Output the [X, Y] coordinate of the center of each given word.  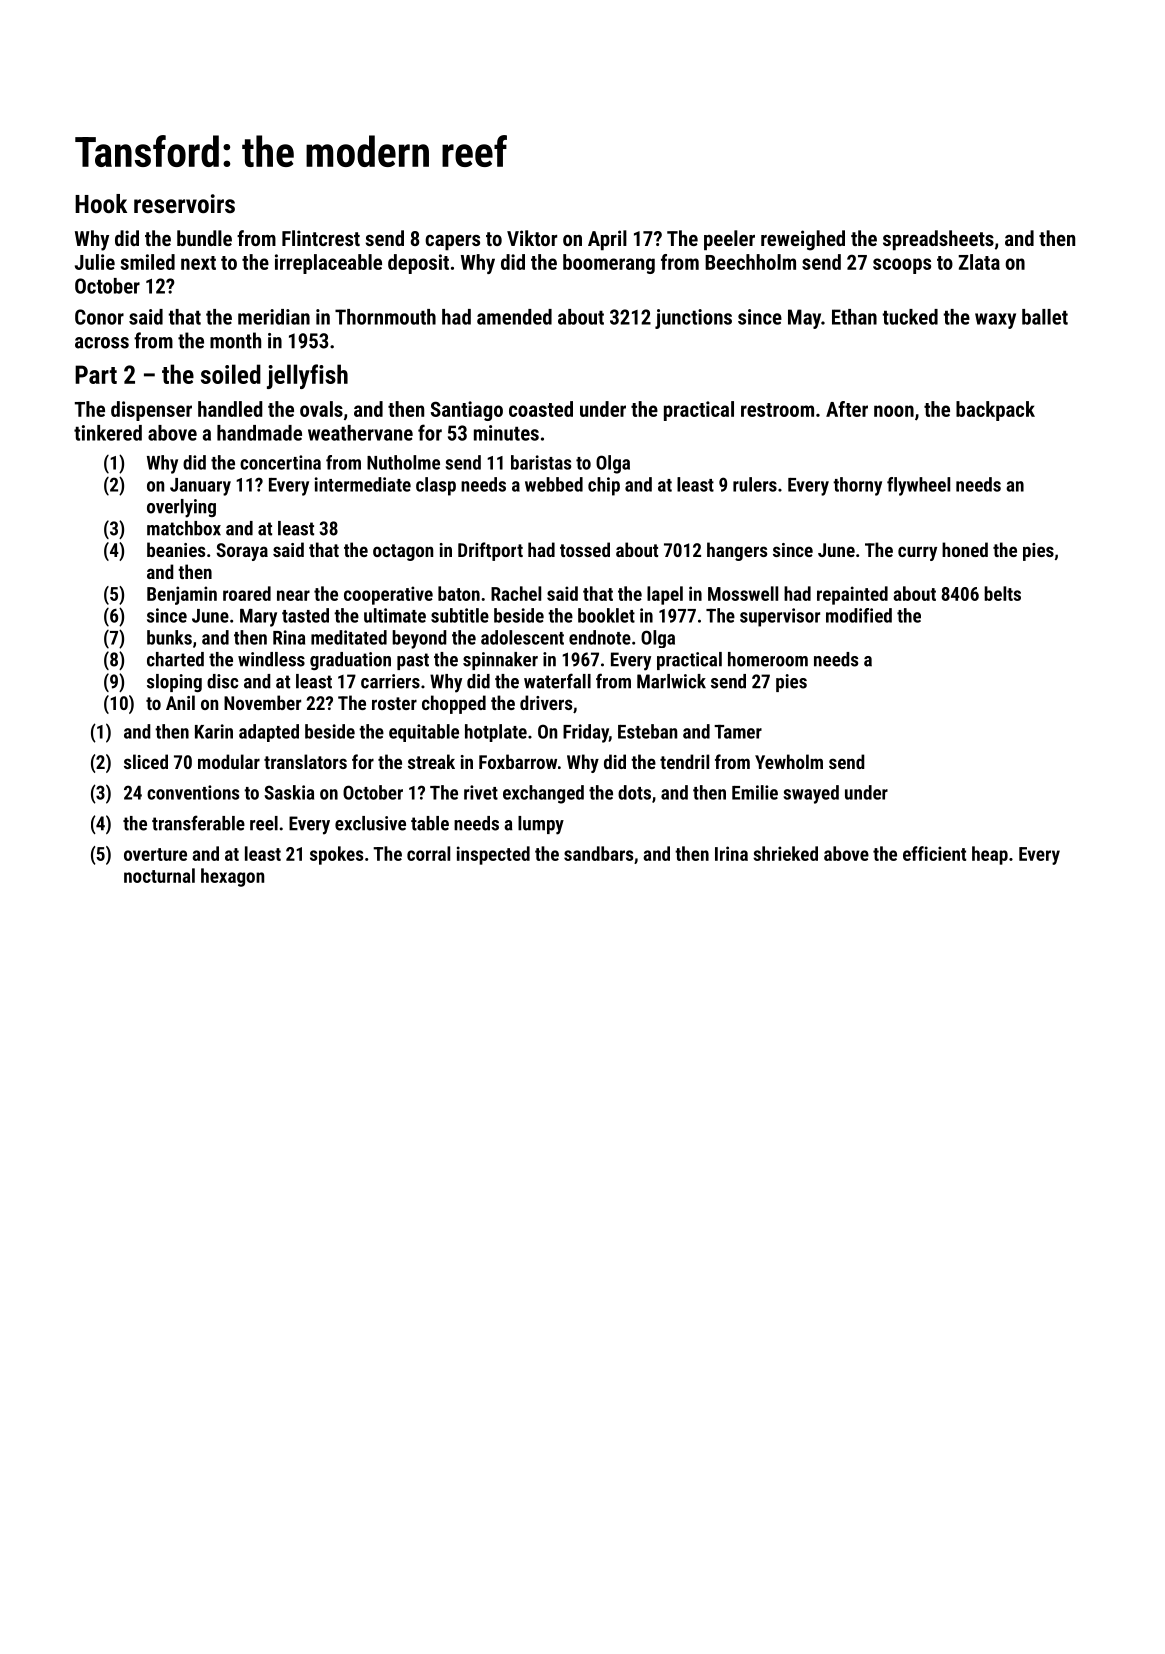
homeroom [768, 659]
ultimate [395, 615]
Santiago [467, 411]
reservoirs [184, 203]
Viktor [532, 238]
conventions [193, 792]
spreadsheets [938, 240]
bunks [169, 637]
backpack [995, 411]
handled [230, 409]
